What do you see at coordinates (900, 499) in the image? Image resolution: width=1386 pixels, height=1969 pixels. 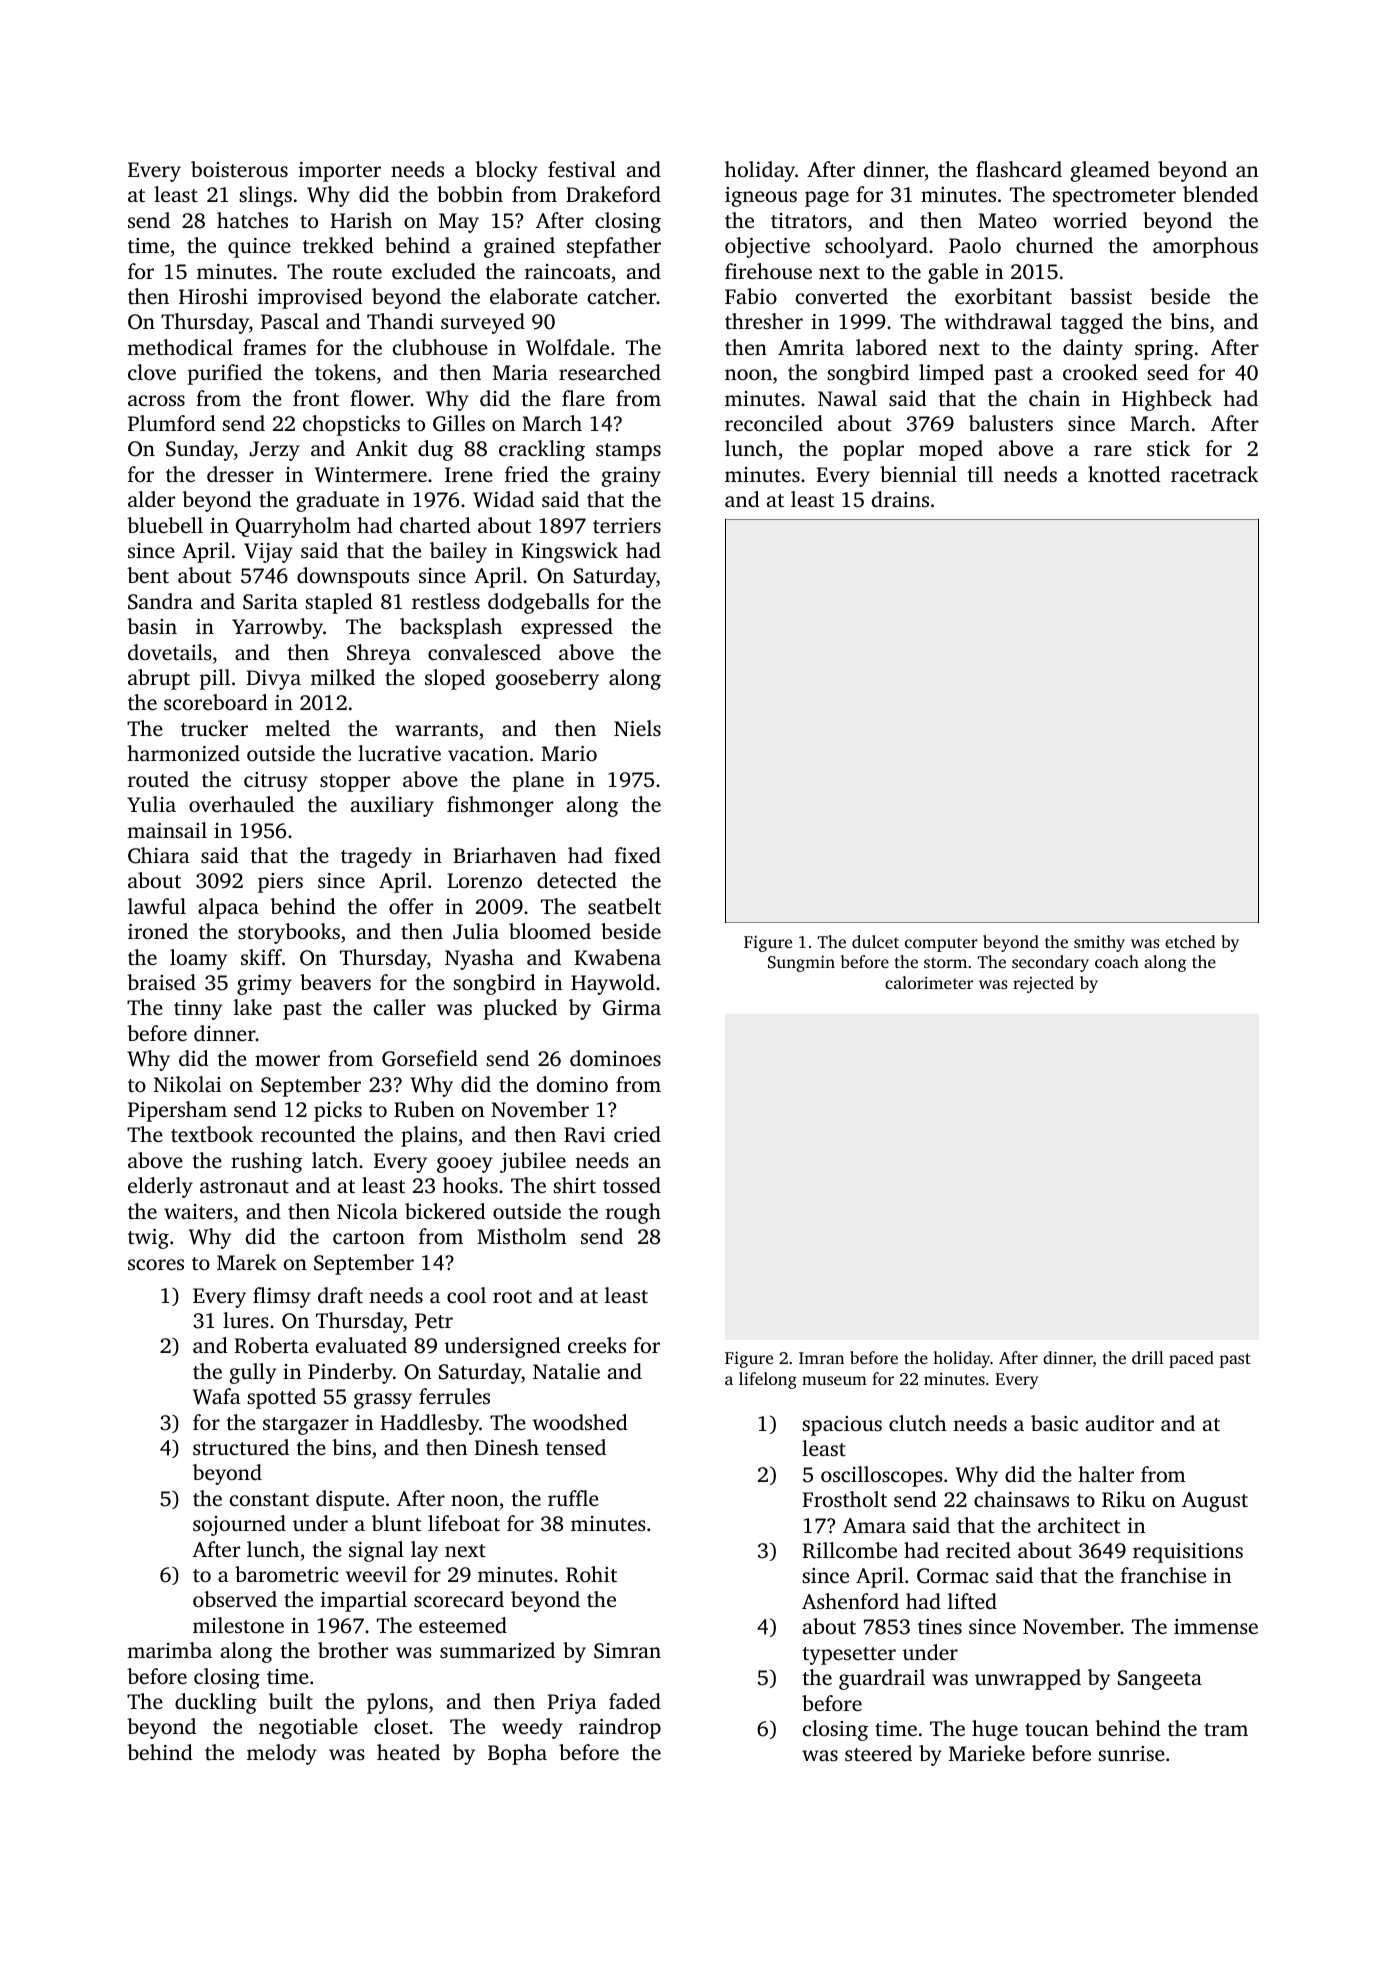 I see `drains` at bounding box center [900, 499].
